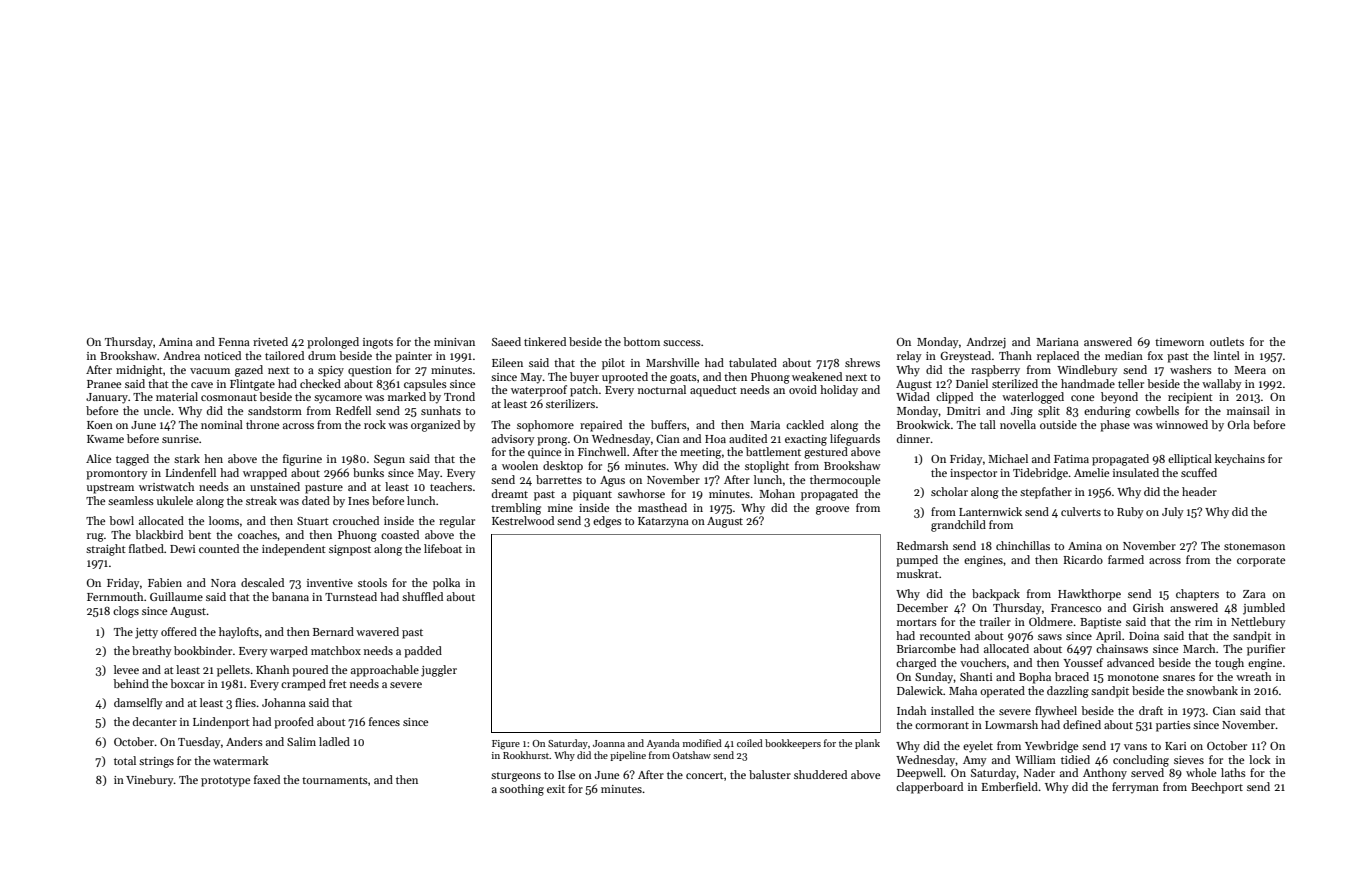 The height and width of the screenshot is (887, 1372). Describe the element at coordinates (384, 721) in the screenshot. I see `fences` at that location.
